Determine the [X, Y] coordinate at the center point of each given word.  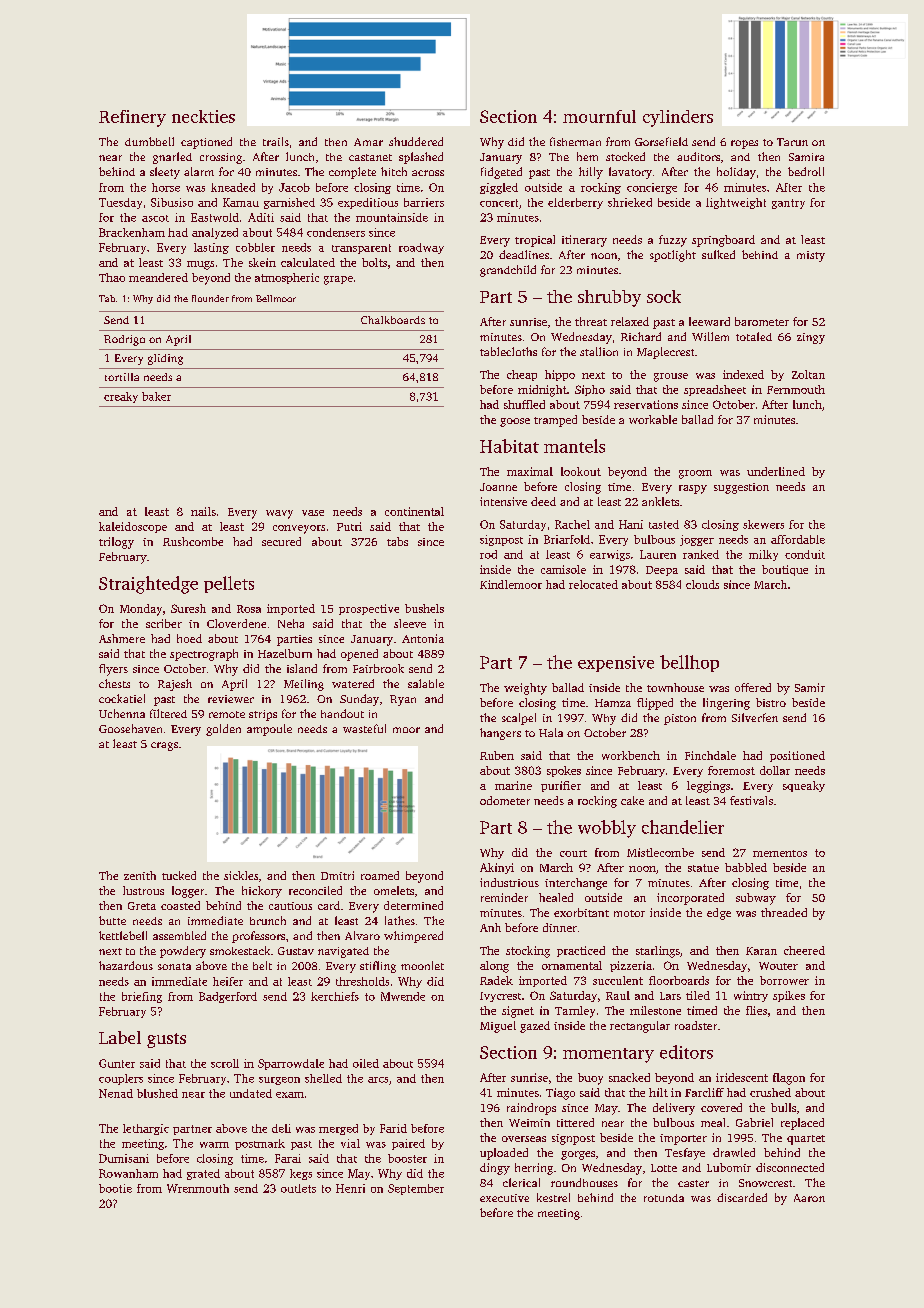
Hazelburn [285, 653]
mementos [780, 853]
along [494, 967]
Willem [710, 336]
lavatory [630, 173]
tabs [397, 541]
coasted [180, 905]
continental [414, 511]
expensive [616, 664]
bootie [115, 1188]
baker [156, 396]
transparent [361, 249]
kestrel [553, 1197]
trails [276, 141]
